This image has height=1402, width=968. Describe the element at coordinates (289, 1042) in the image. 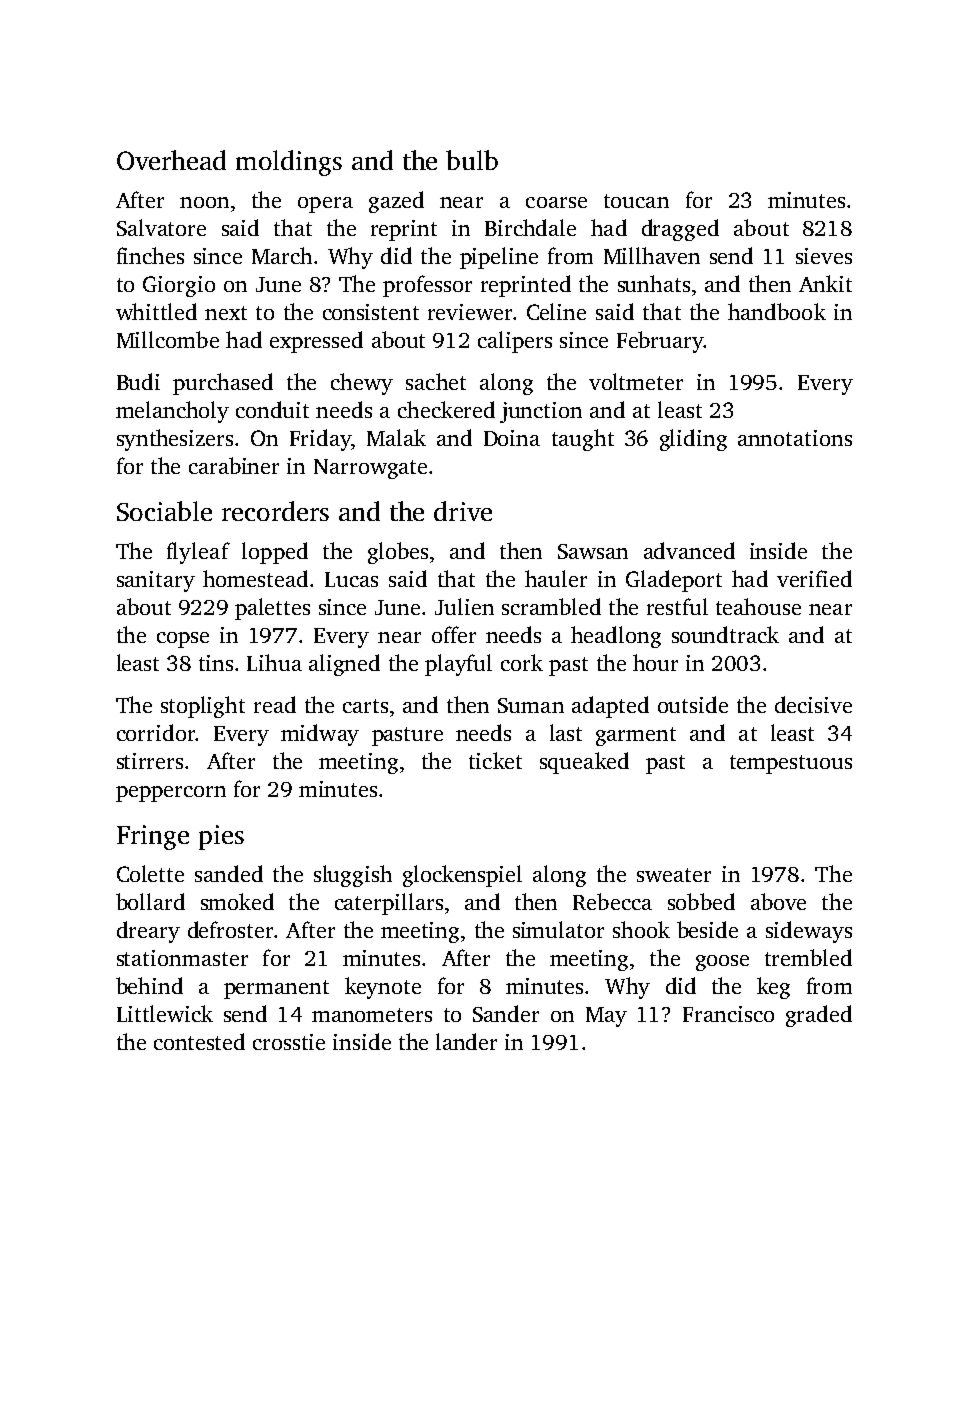

I see `crosstie` at that location.
